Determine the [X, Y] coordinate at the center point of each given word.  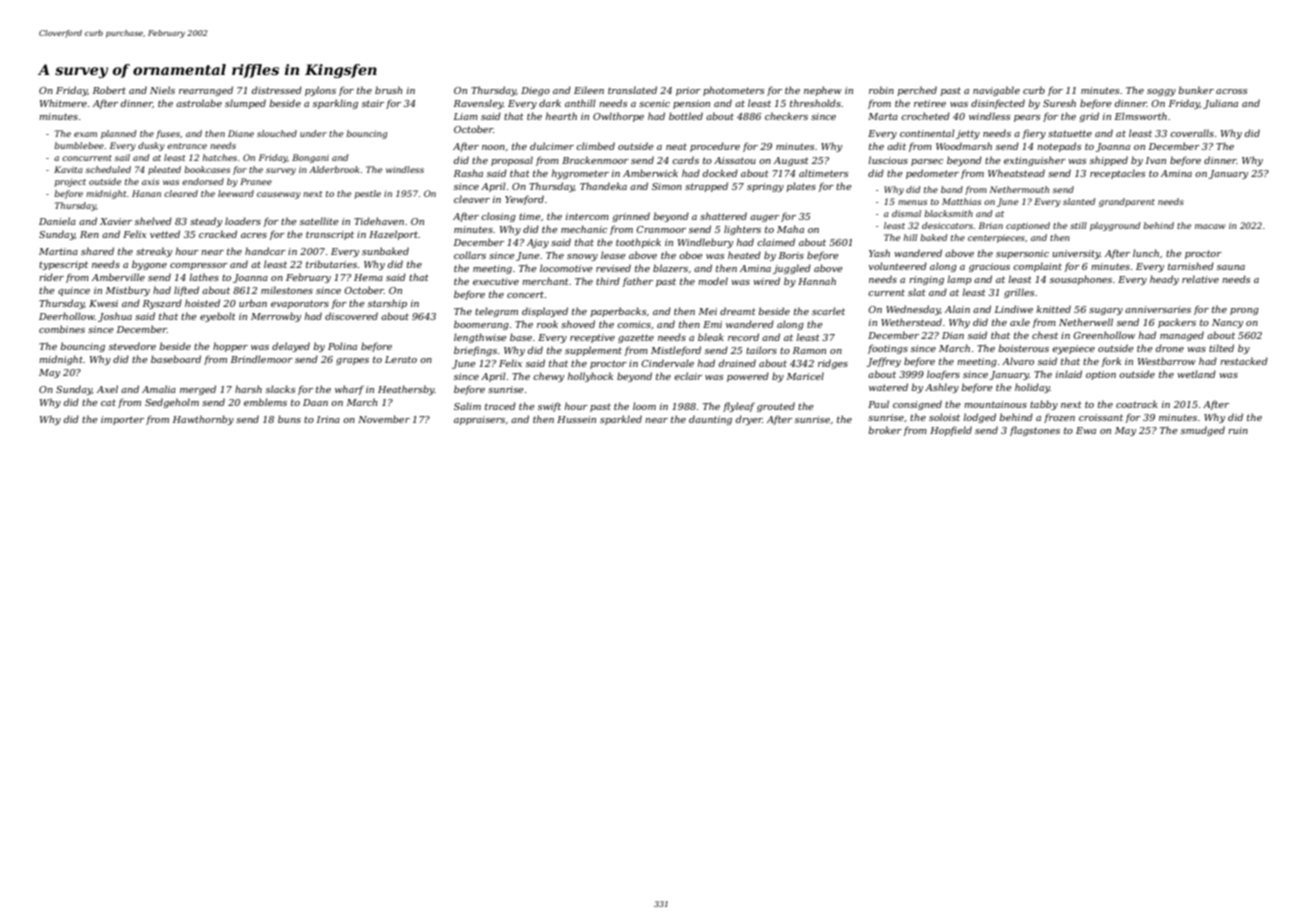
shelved [153, 221]
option [1101, 375]
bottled [686, 116]
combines [62, 329]
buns [289, 419]
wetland [1196, 374]
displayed [545, 312]
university [1076, 254]
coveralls [1192, 133]
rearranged [206, 91]
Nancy [1227, 323]
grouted [776, 407]
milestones [287, 290]
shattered [723, 216]
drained [737, 363]
